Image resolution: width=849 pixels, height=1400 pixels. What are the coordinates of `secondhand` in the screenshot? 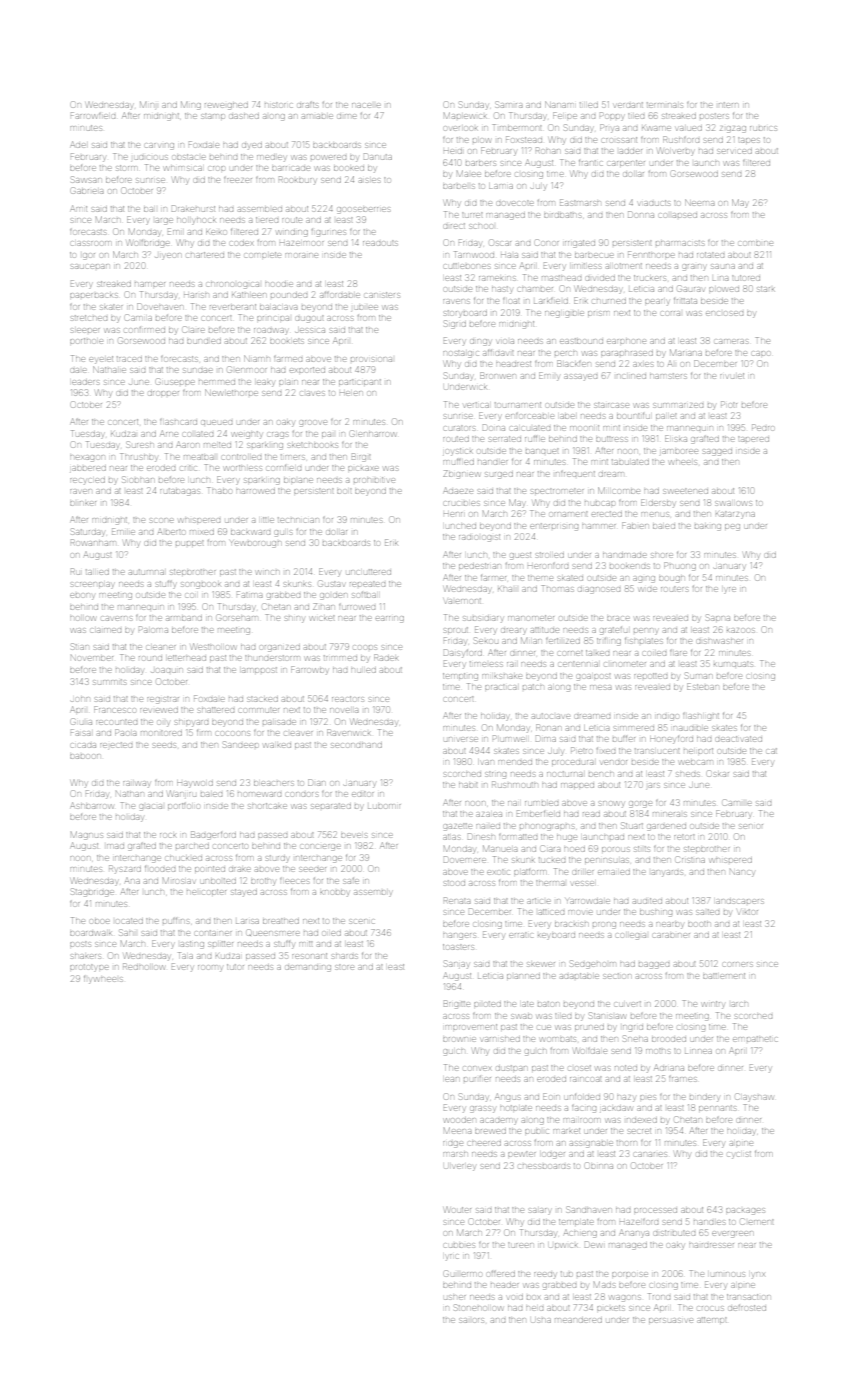 It's located at (356, 745).
